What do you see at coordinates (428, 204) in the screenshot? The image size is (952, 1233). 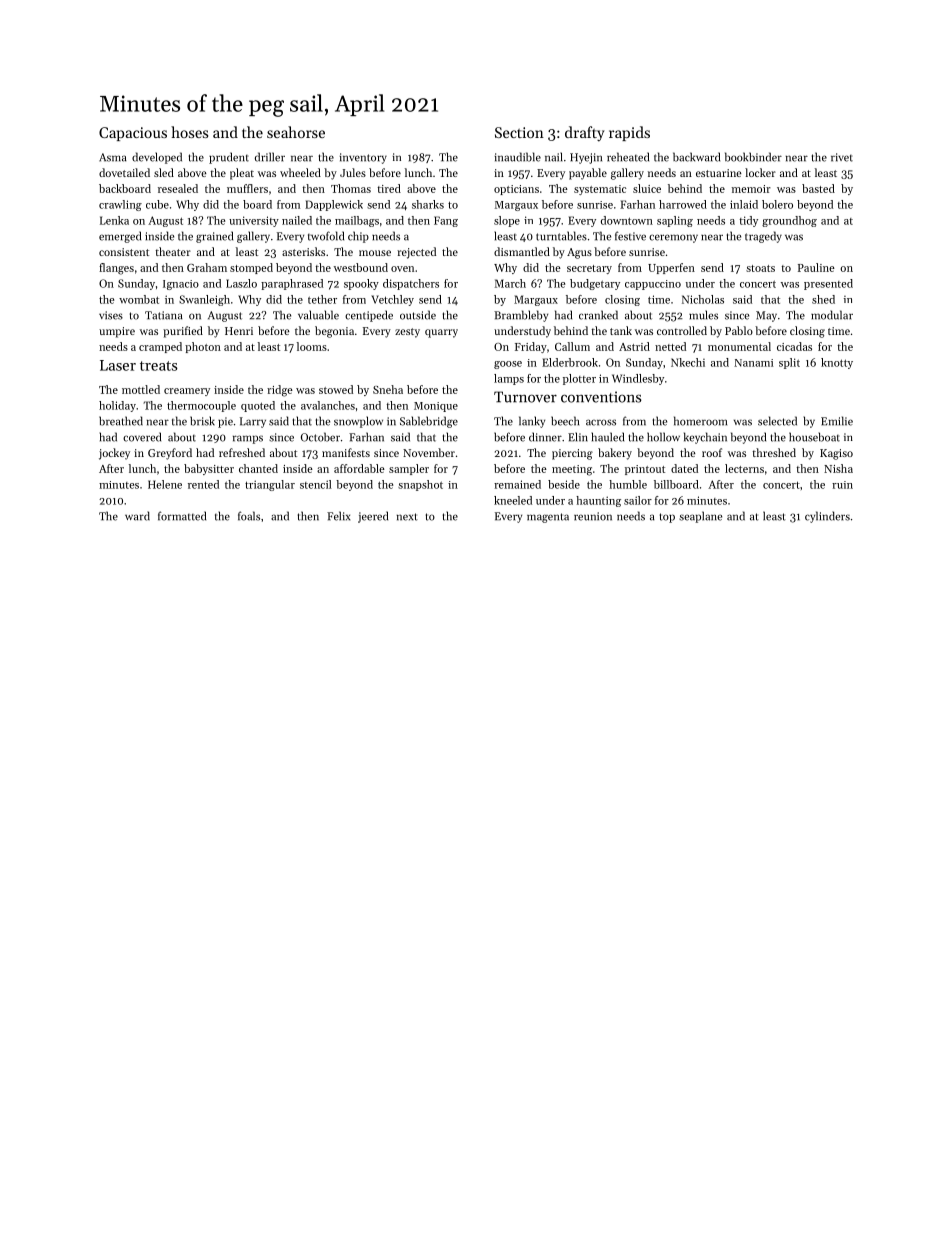 I see `sharks` at bounding box center [428, 204].
